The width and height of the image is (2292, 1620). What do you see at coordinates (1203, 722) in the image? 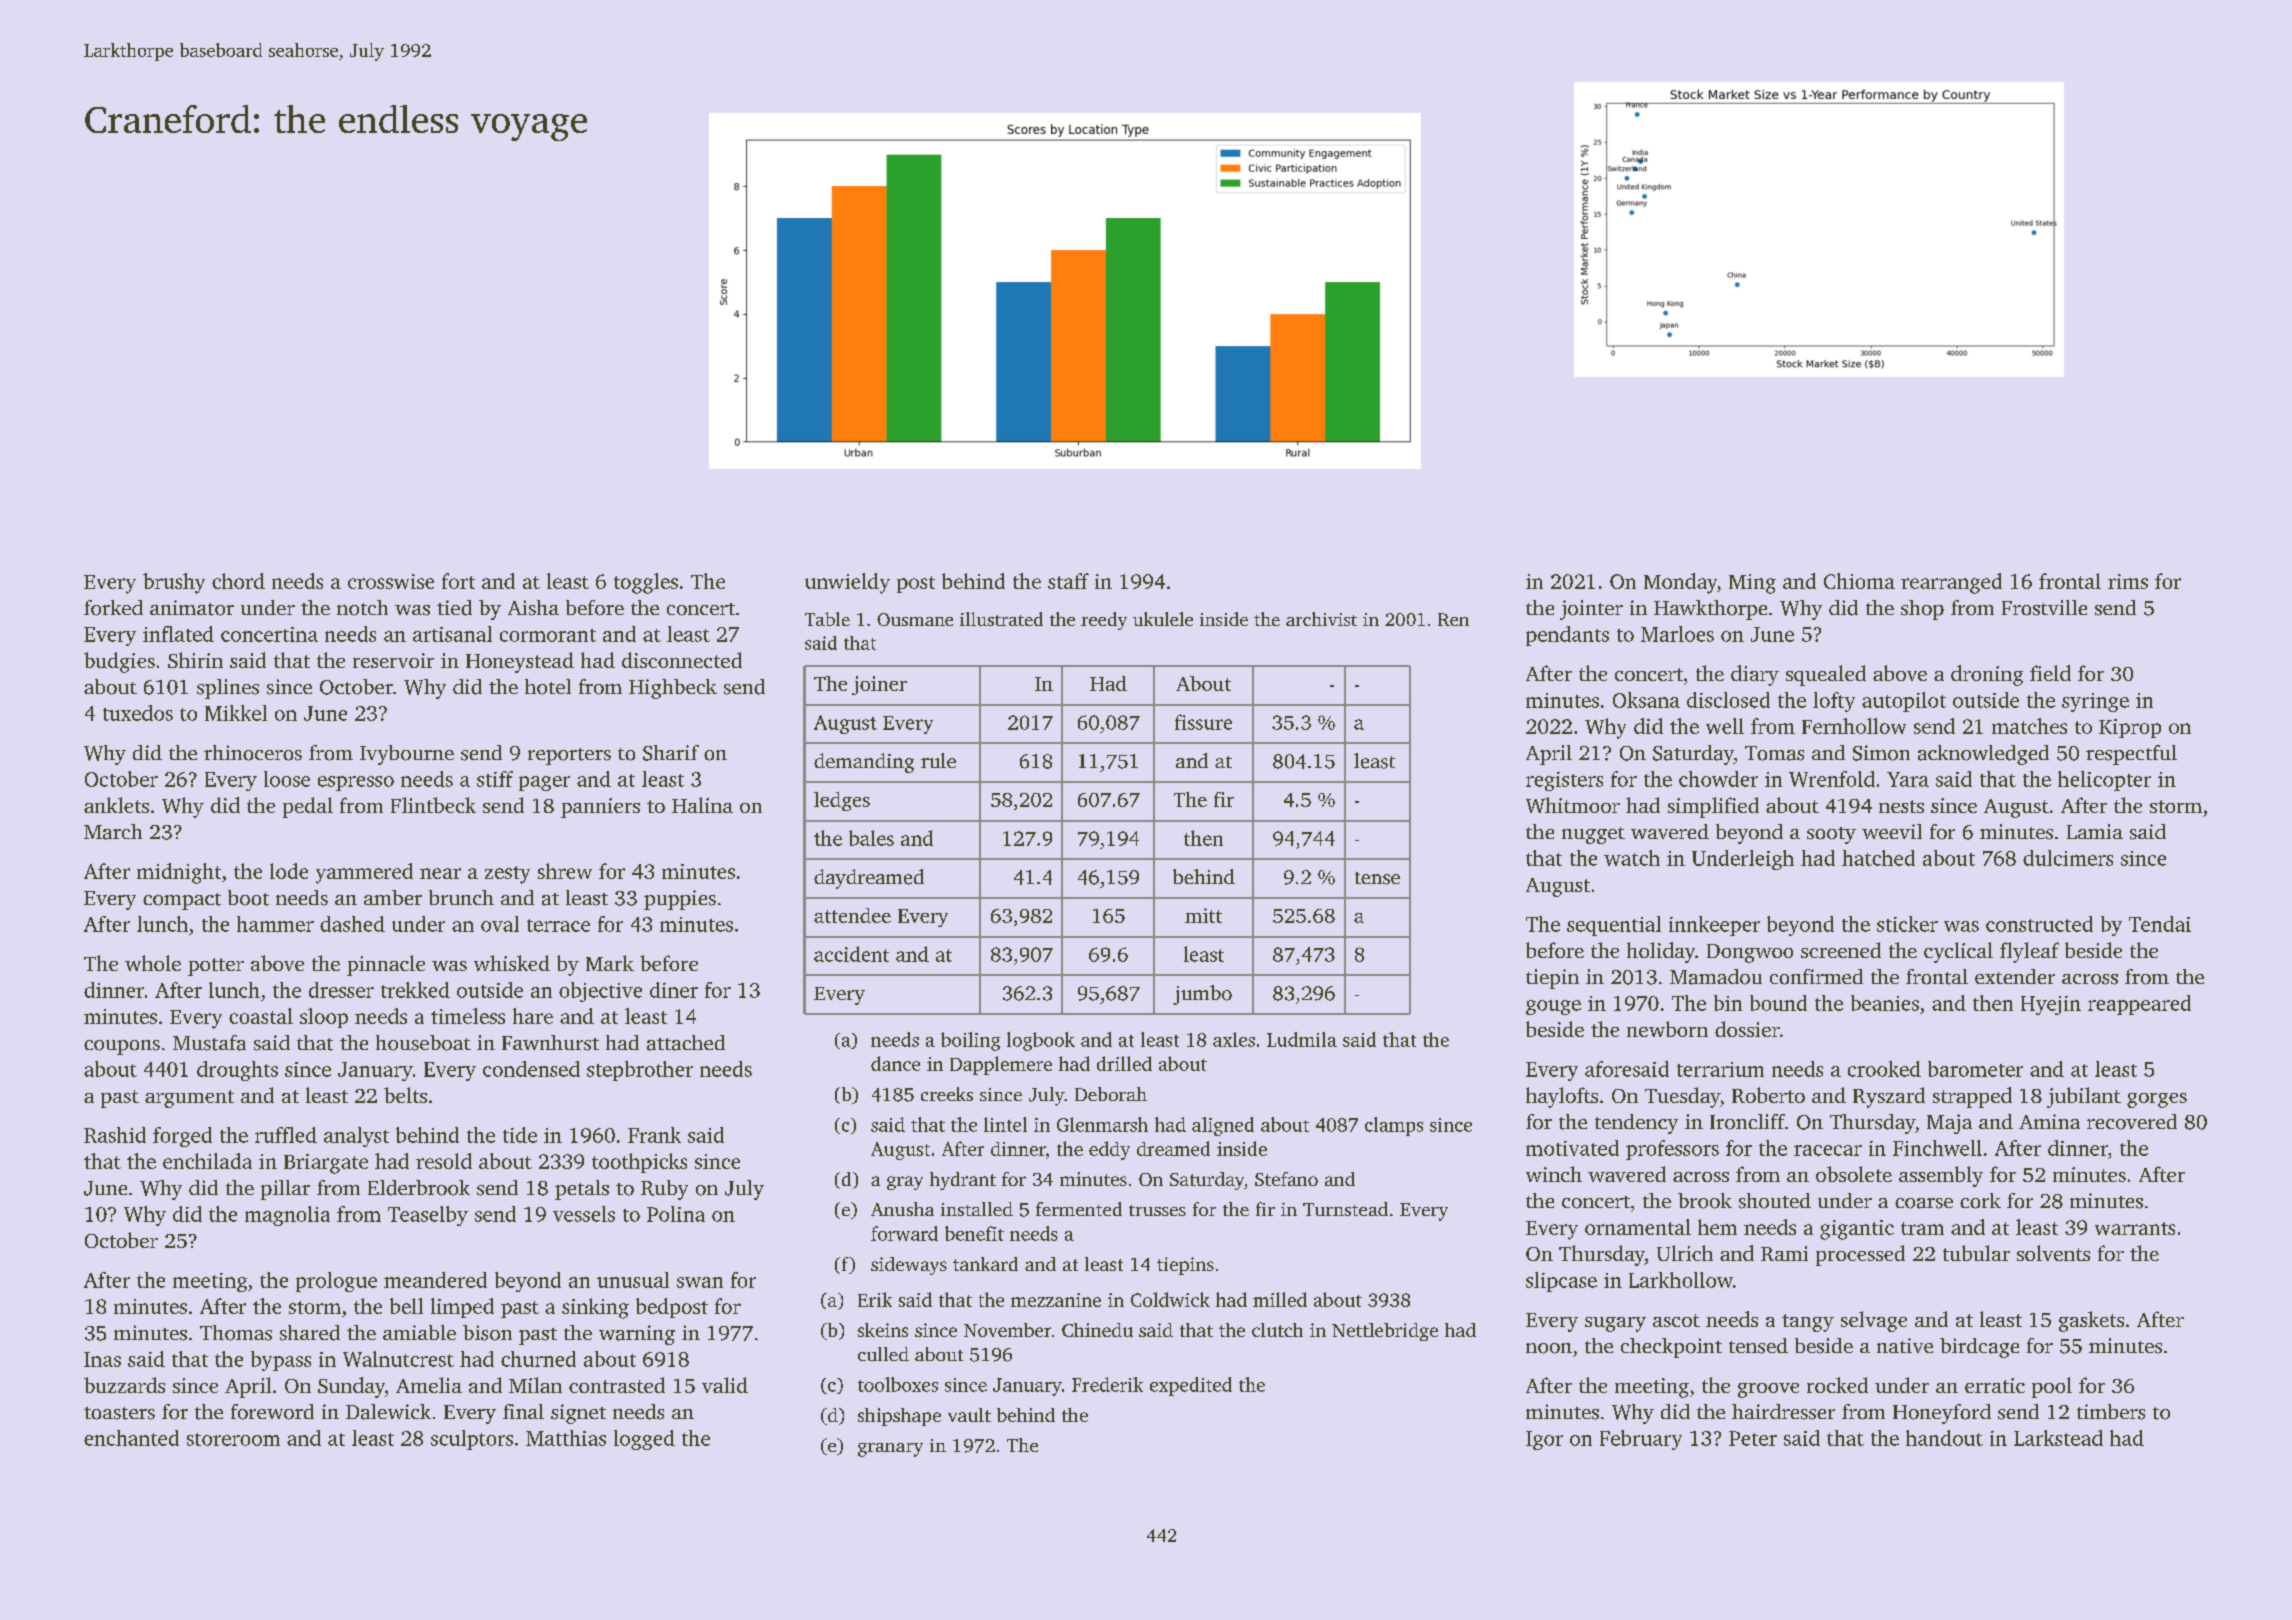
I see `fissure` at bounding box center [1203, 722].
